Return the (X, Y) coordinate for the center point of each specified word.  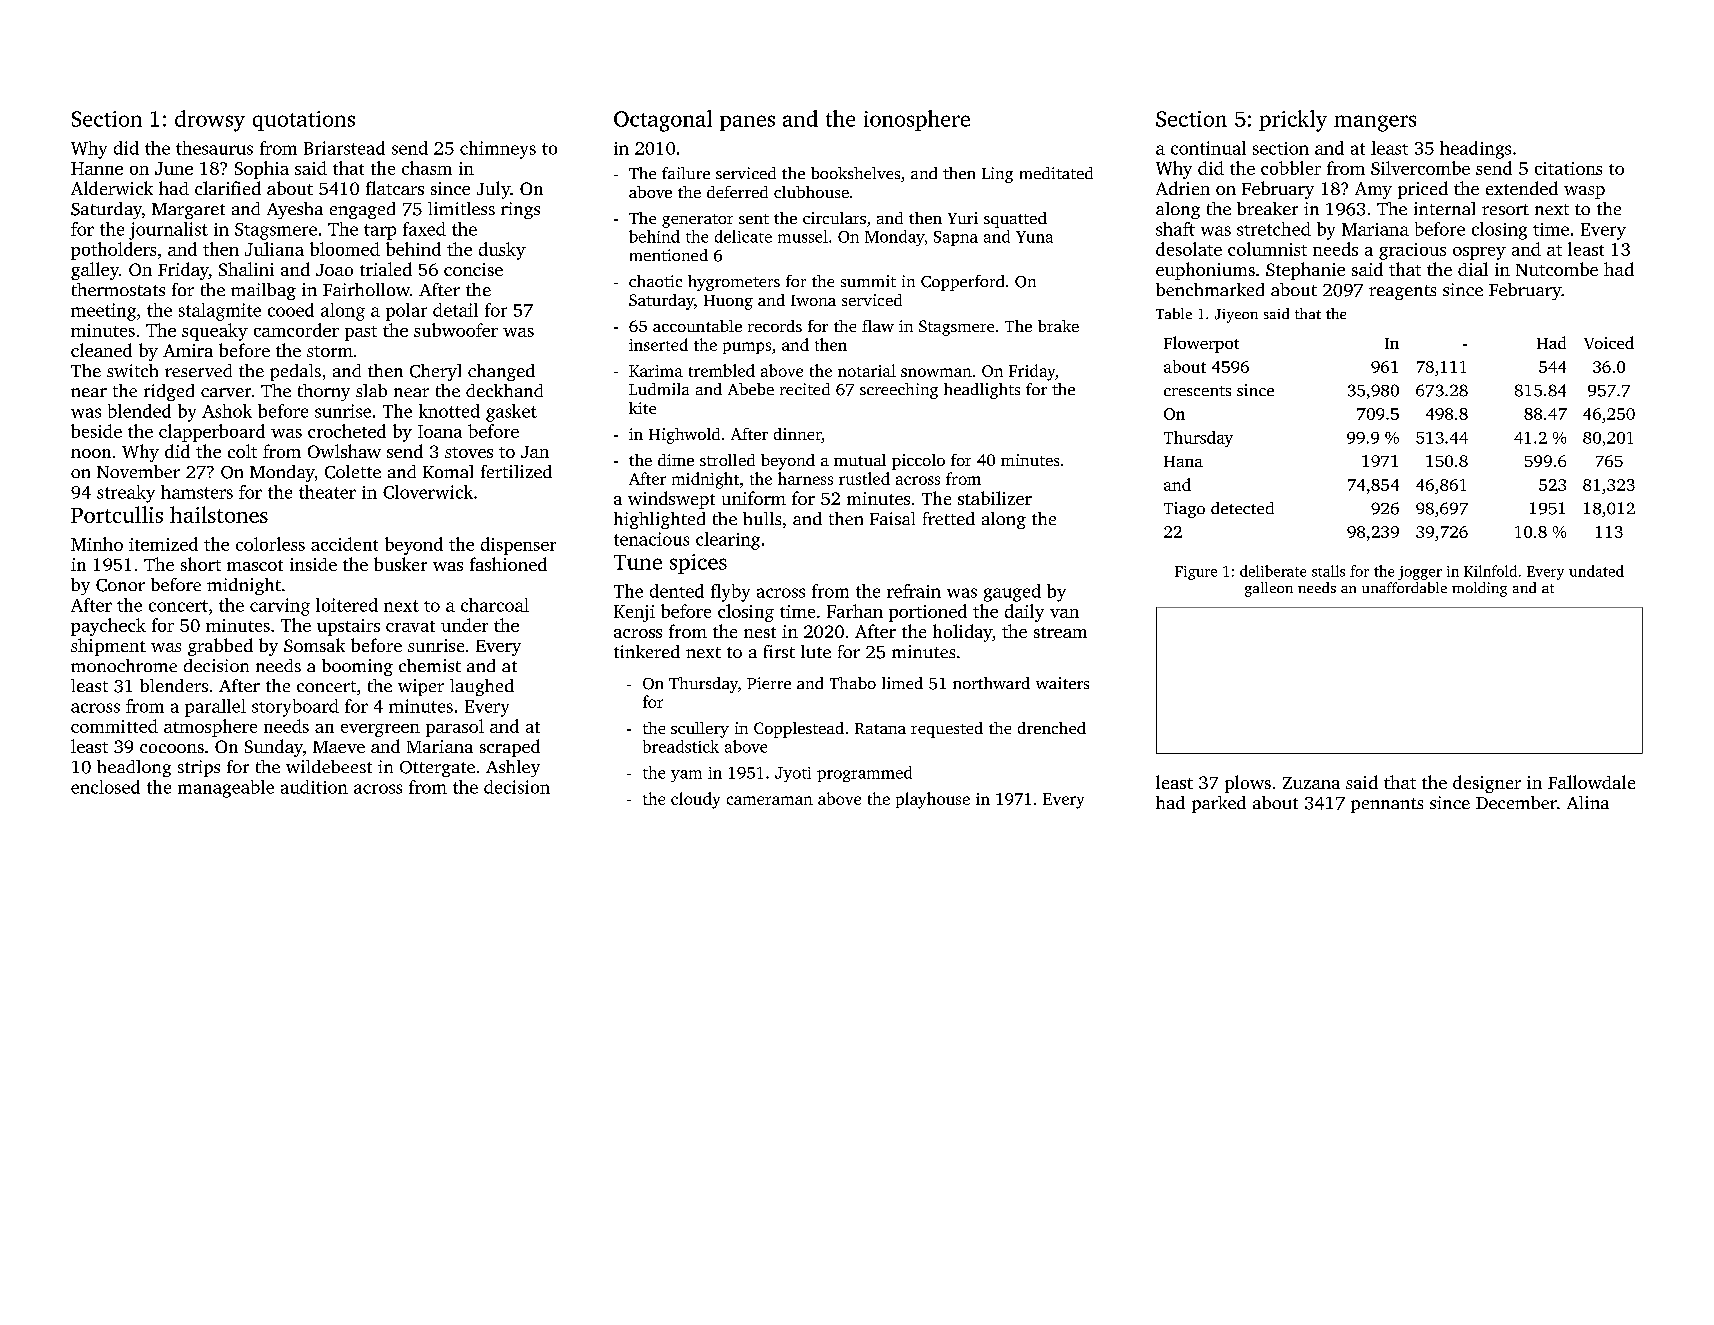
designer (1487, 784)
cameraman (770, 800)
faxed (424, 229)
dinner (797, 434)
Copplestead (799, 730)
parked (1219, 804)
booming (357, 667)
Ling (997, 175)
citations (1568, 168)
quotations (304, 121)
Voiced (1609, 342)
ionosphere (917, 120)
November (138, 471)
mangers (1375, 123)
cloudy (695, 800)
